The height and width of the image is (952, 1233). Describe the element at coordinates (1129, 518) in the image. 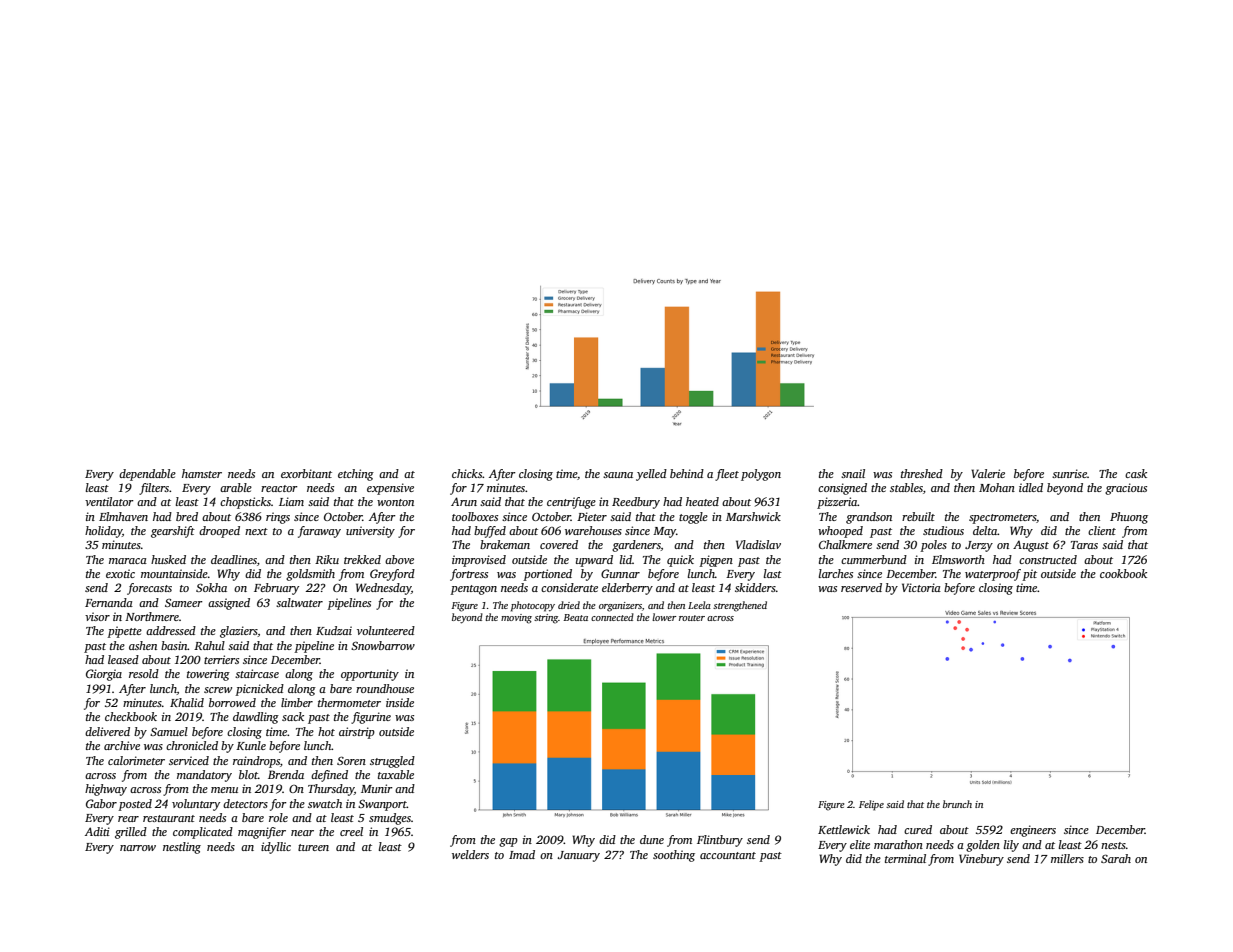

I see `Phuong` at that location.
